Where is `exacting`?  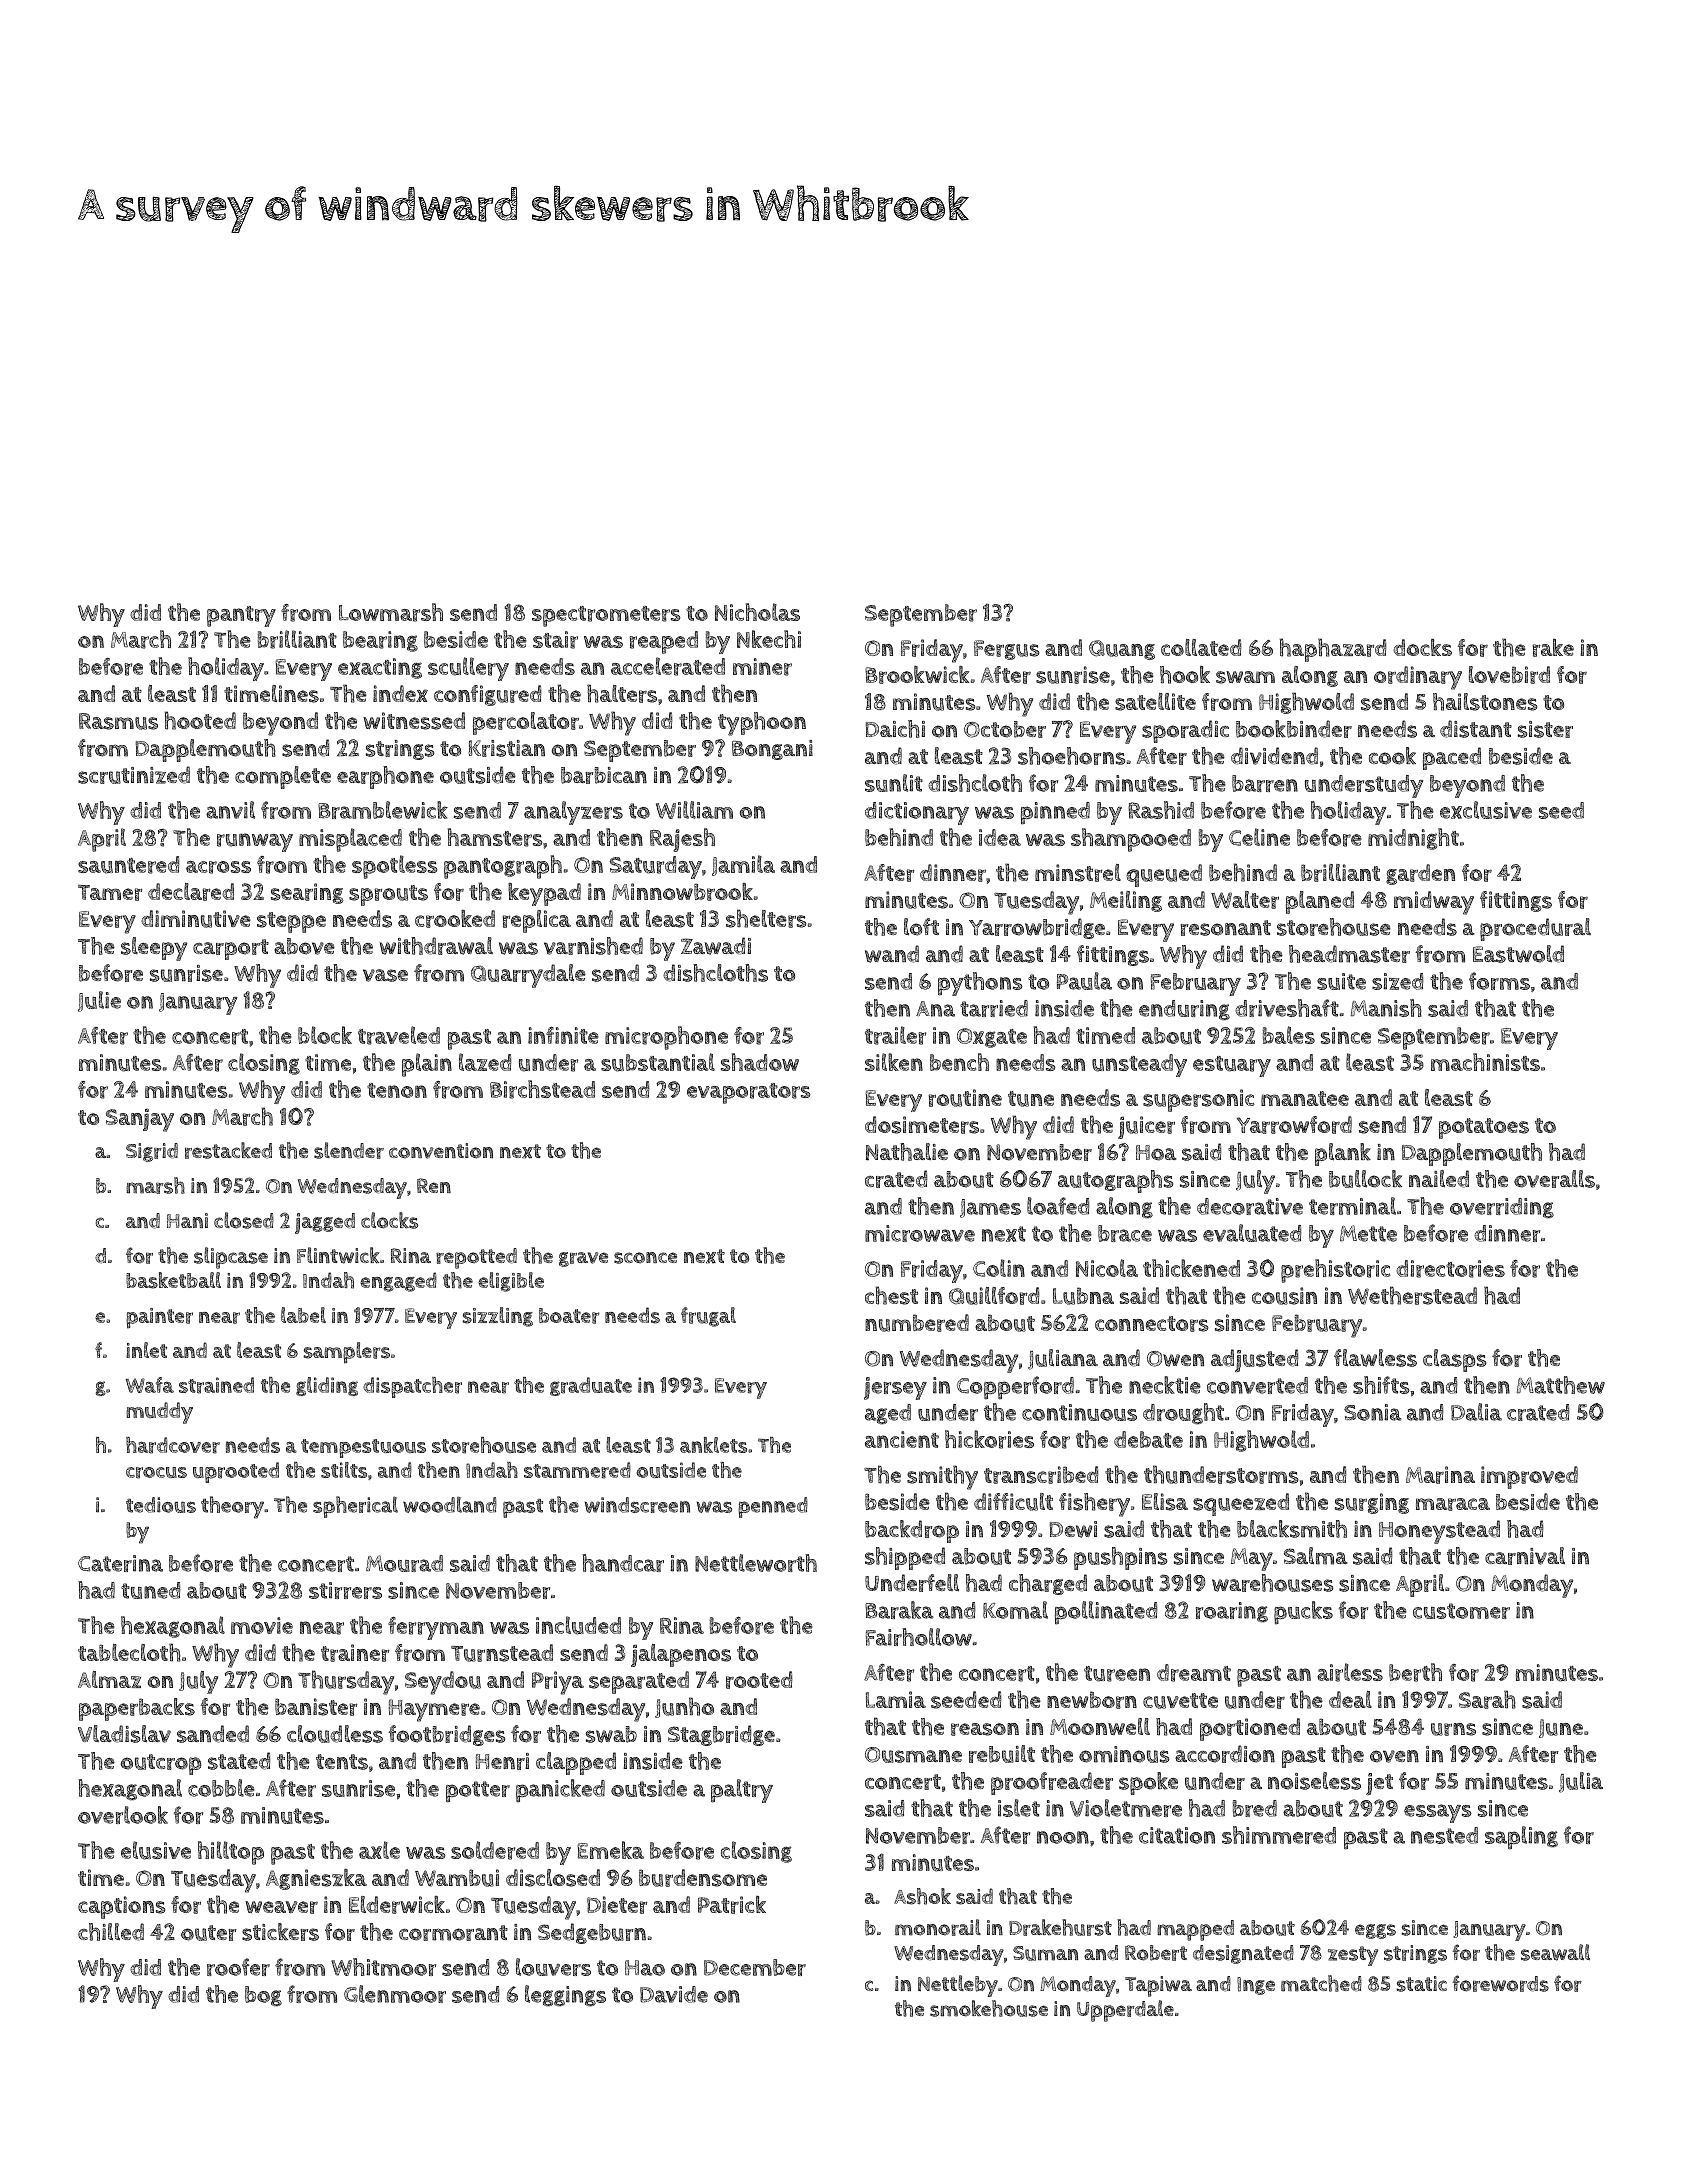
exacting is located at coordinates (380, 668).
